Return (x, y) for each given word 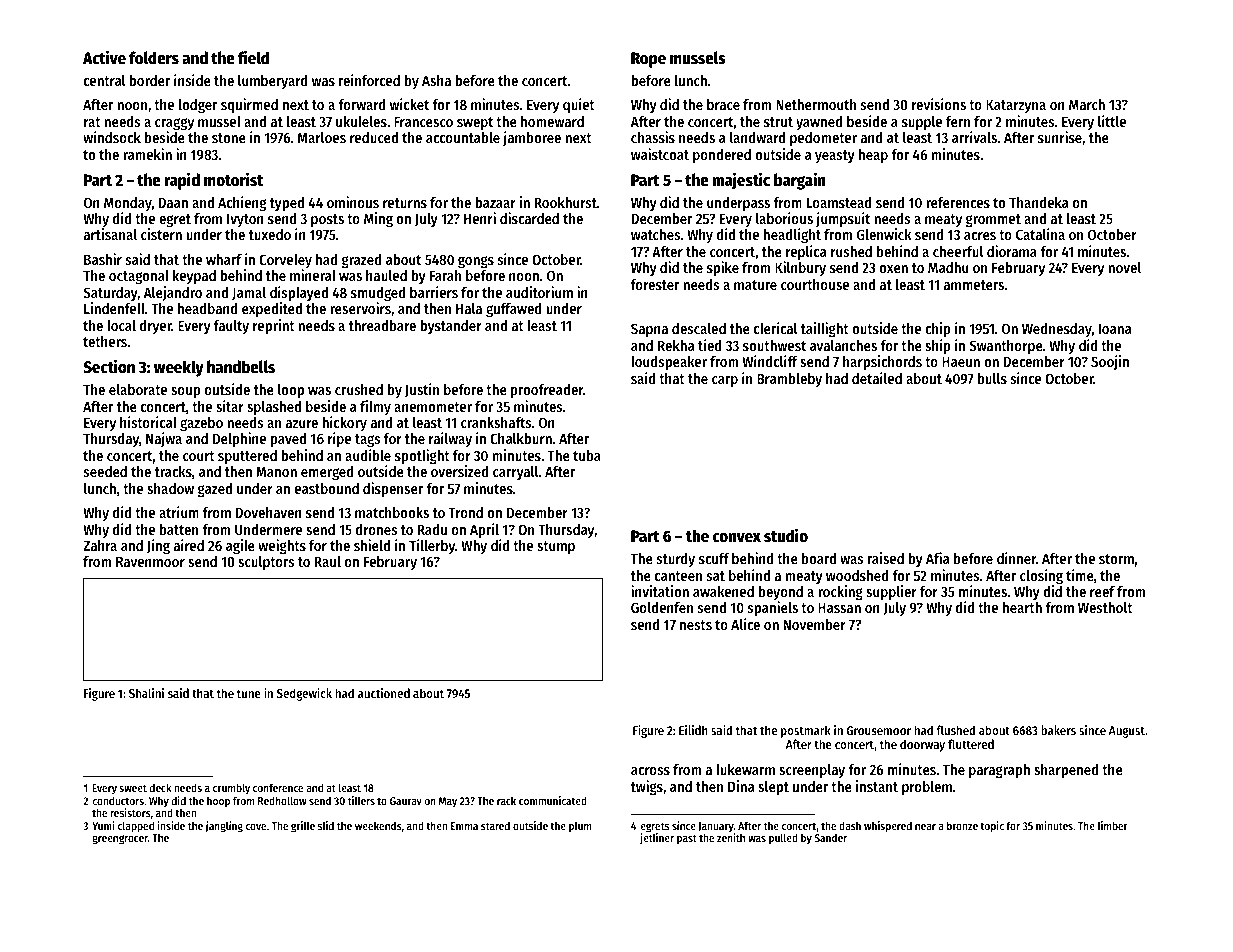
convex (737, 538)
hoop (218, 802)
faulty (231, 327)
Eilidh (693, 730)
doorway (922, 745)
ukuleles (361, 121)
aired (189, 545)
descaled (699, 328)
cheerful (958, 251)
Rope (648, 60)
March (1087, 104)
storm (1116, 559)
